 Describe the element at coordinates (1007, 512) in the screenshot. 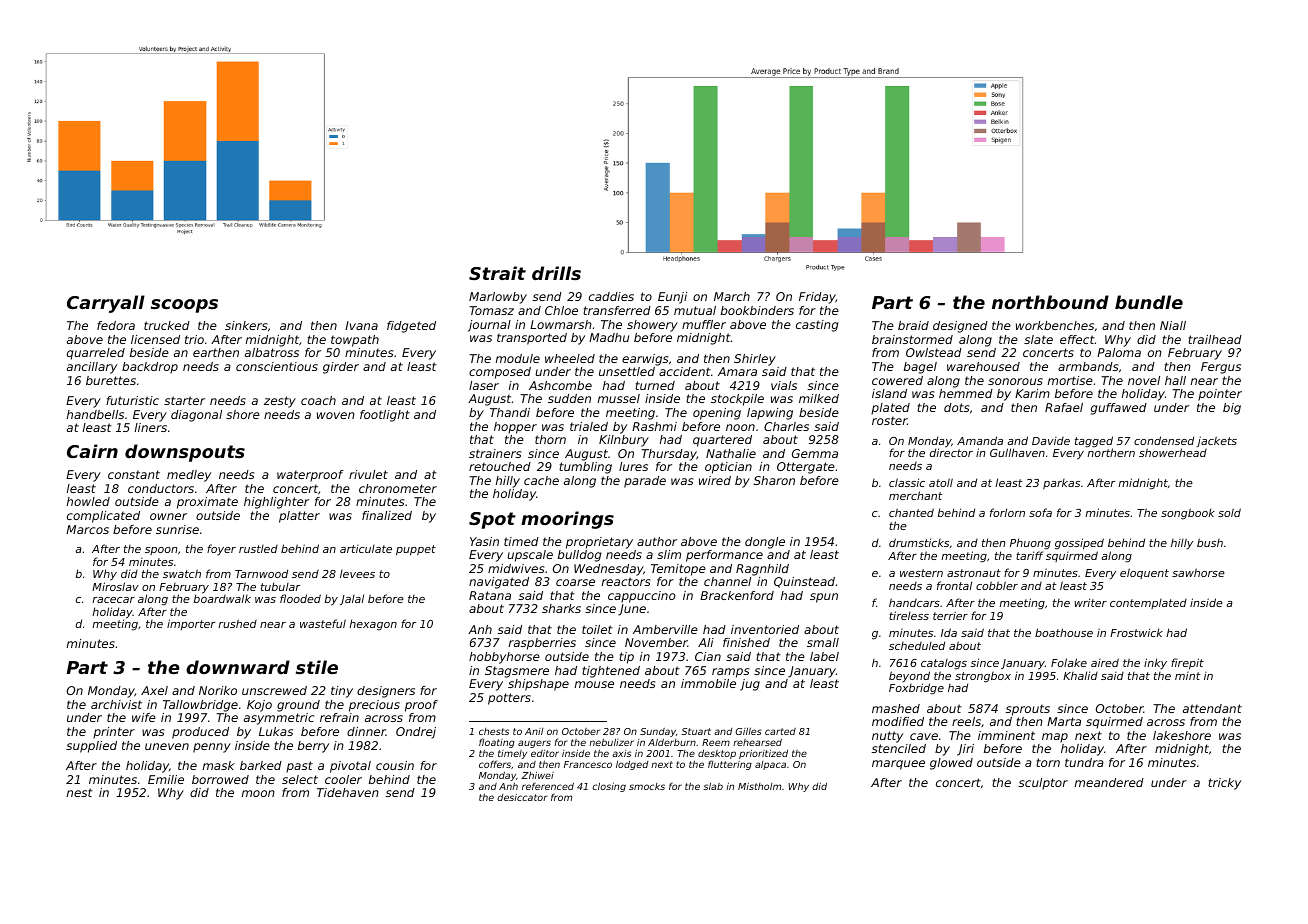

I see `forlorn` at that location.
